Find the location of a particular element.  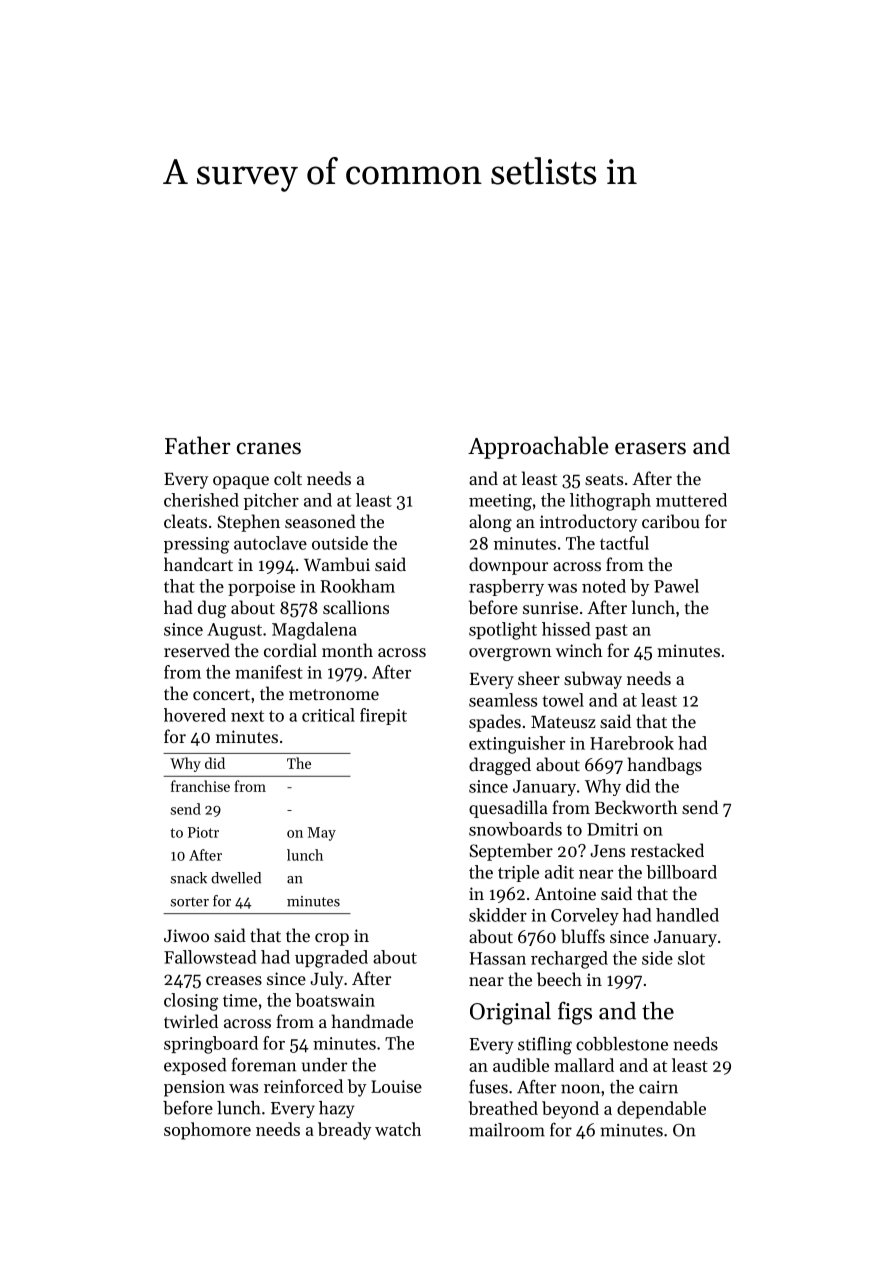

closing is located at coordinates (191, 1002).
